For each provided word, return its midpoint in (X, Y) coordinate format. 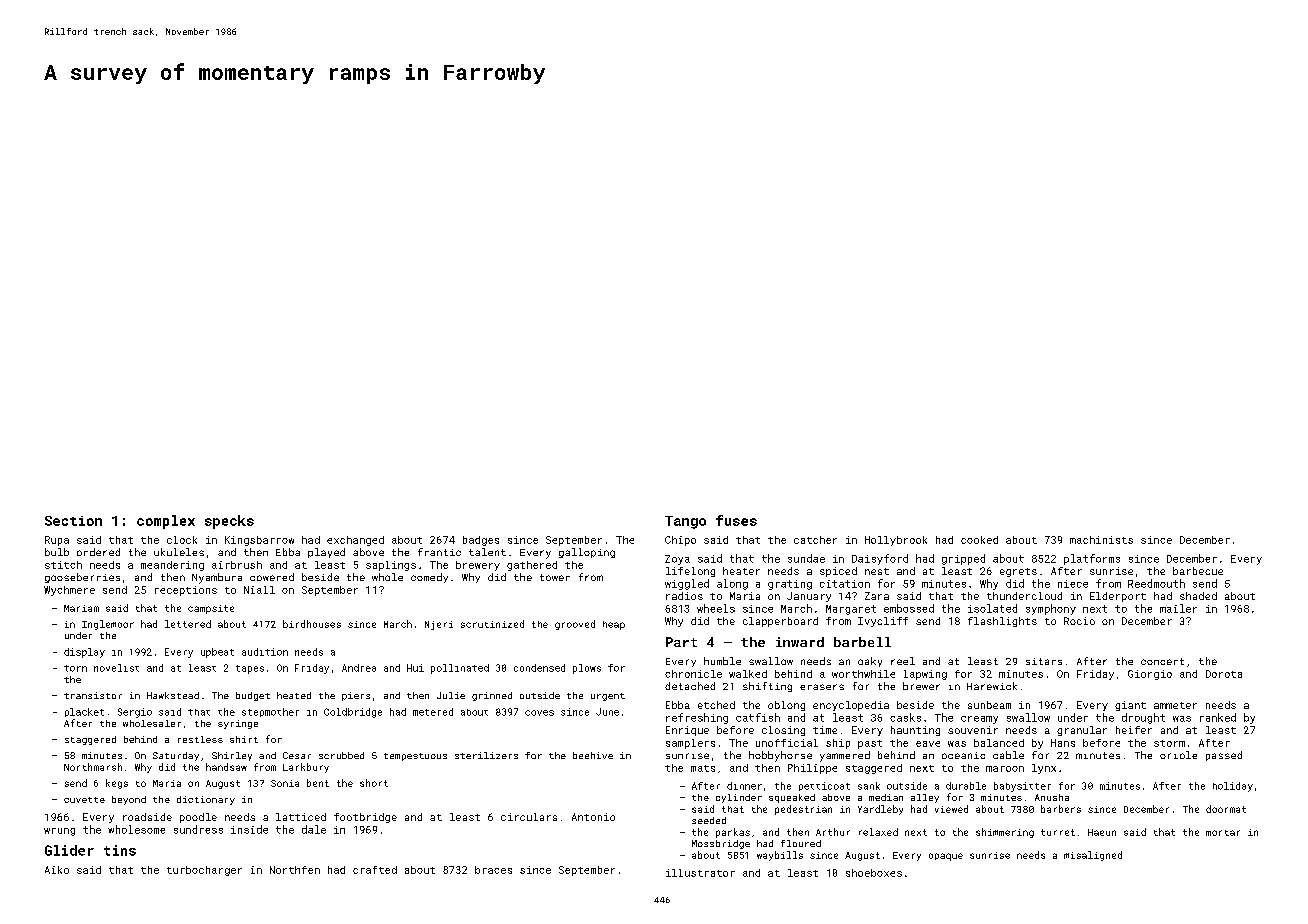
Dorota (1224, 674)
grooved (575, 625)
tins (120, 850)
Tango (685, 522)
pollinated (460, 669)
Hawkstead (173, 695)
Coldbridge (353, 713)
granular (1082, 731)
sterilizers (486, 755)
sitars (1044, 661)
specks (229, 522)
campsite (211, 609)
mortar (1223, 833)
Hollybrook (896, 541)
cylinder (739, 798)
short (374, 783)
